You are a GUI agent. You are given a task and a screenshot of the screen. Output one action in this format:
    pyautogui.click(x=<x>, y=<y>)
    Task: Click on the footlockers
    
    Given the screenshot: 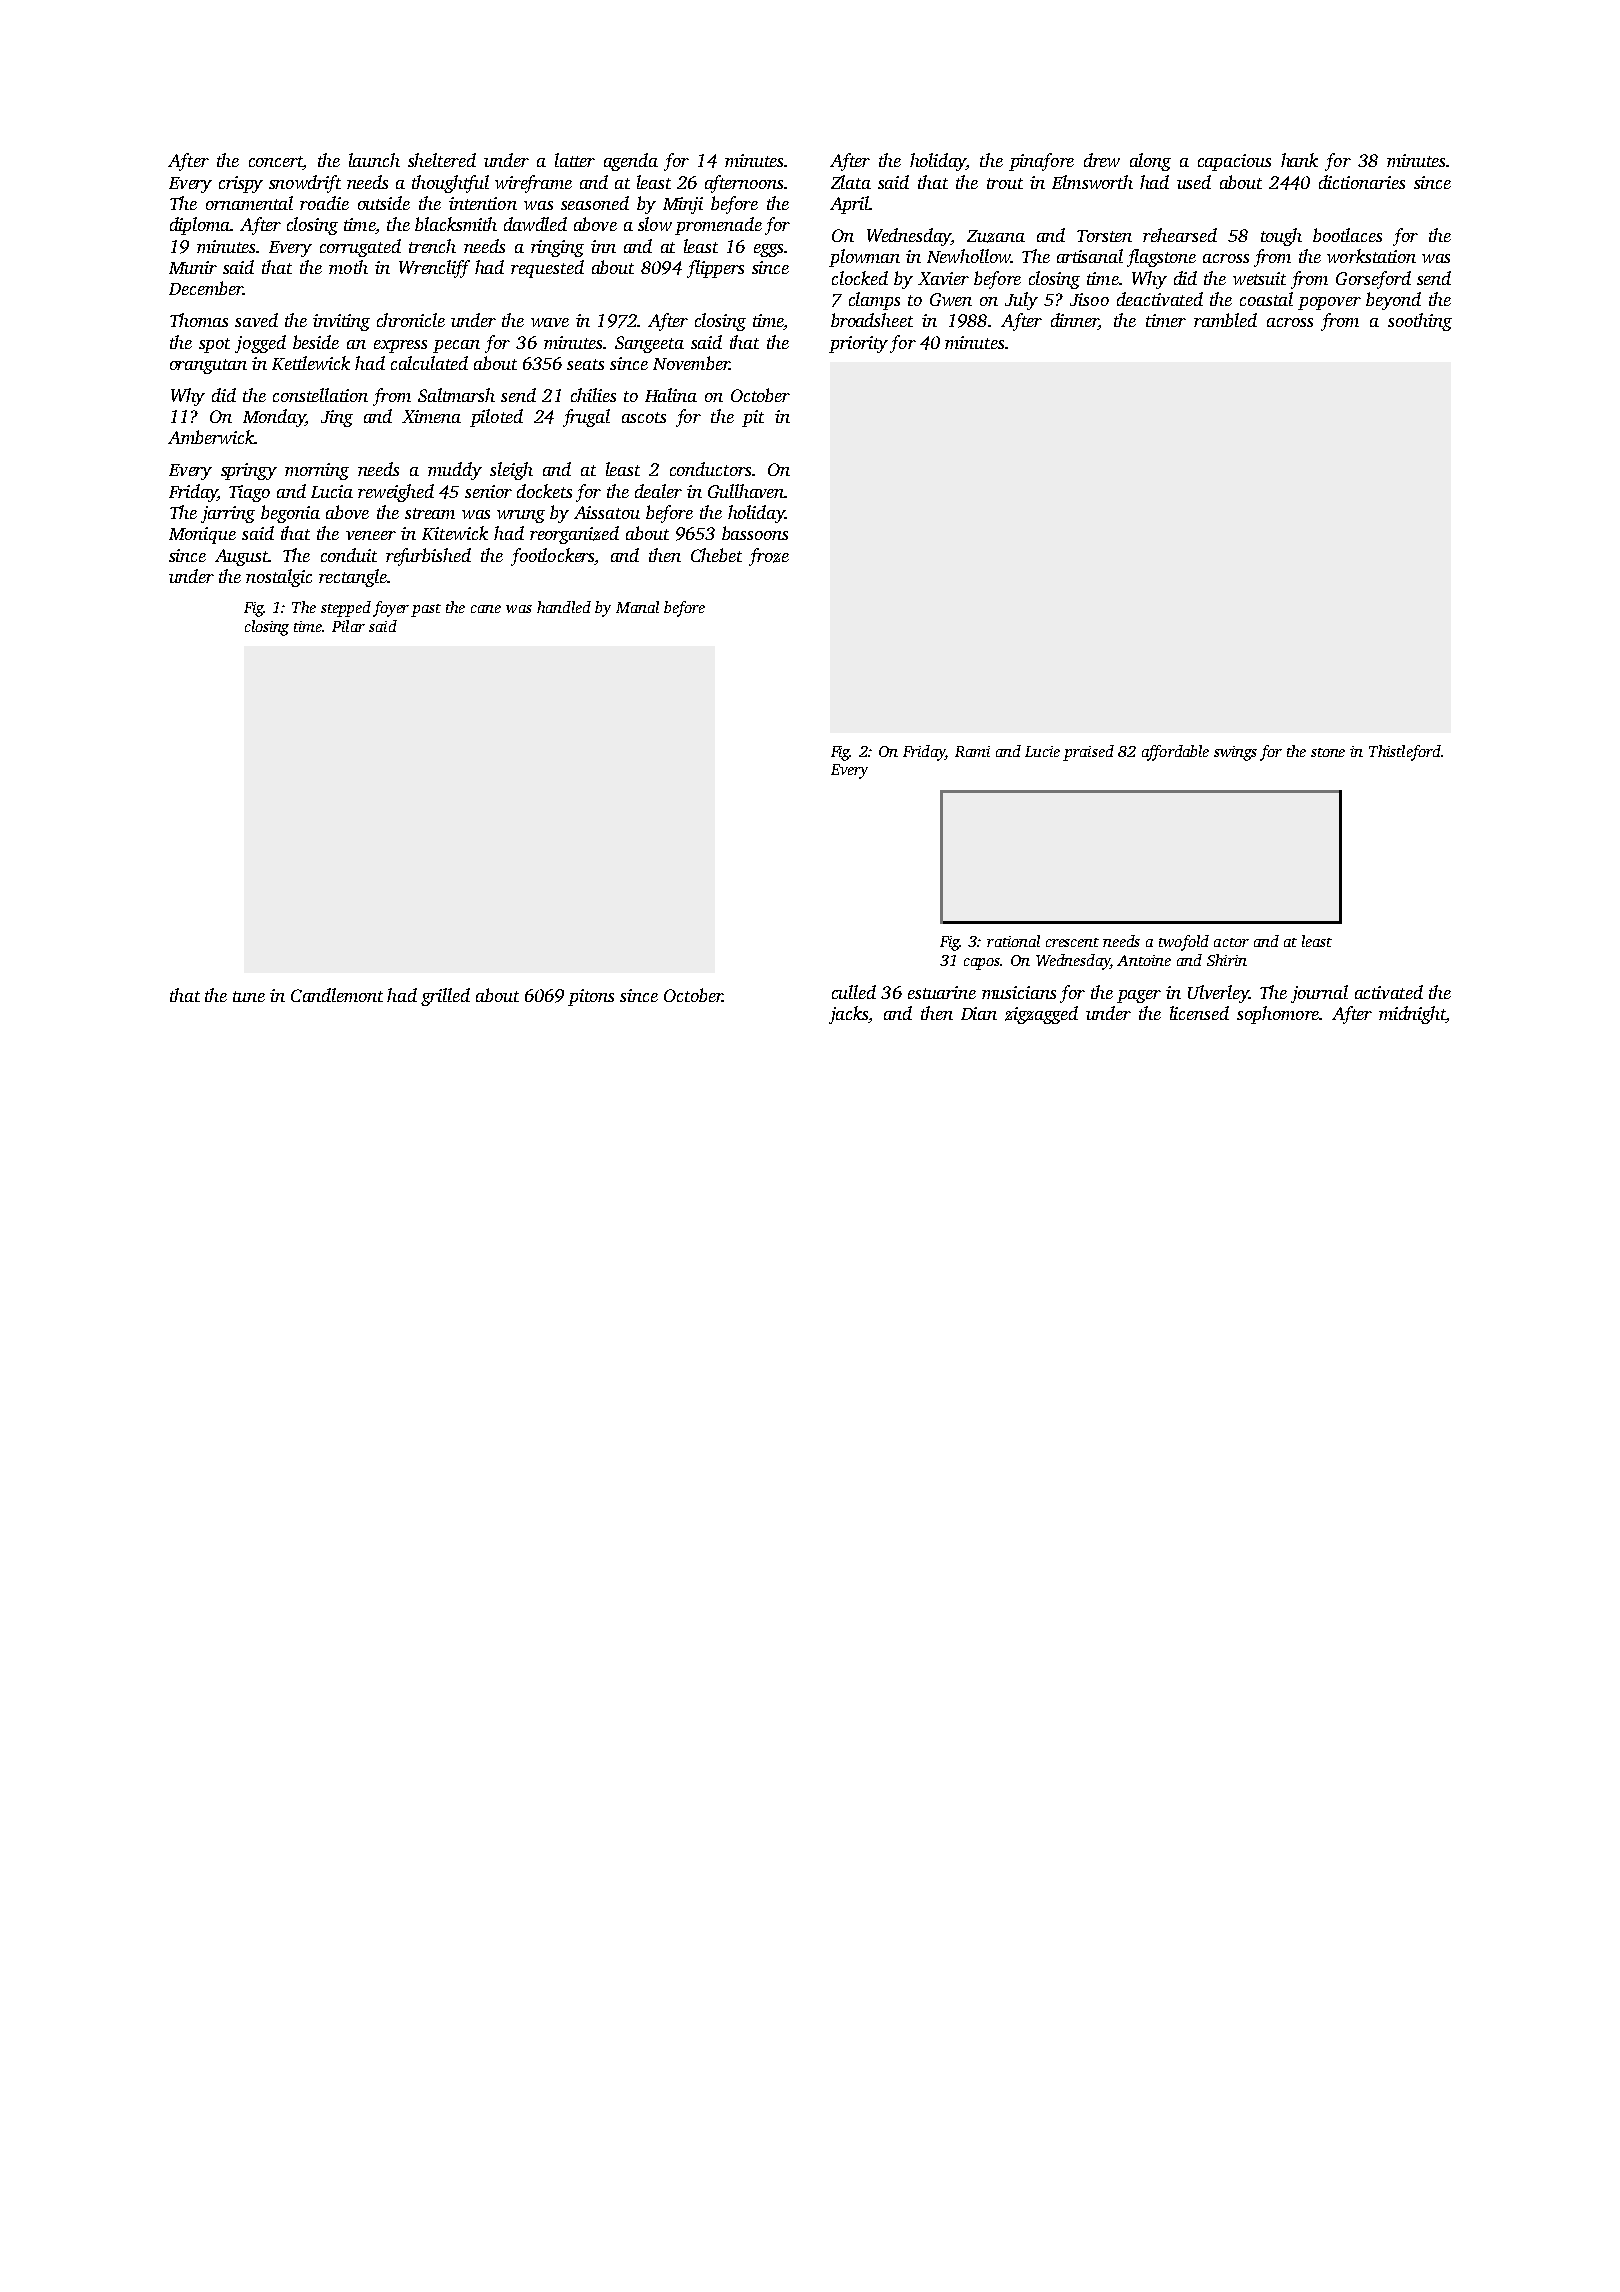 What is the action you would take?
    pyautogui.click(x=553, y=557)
